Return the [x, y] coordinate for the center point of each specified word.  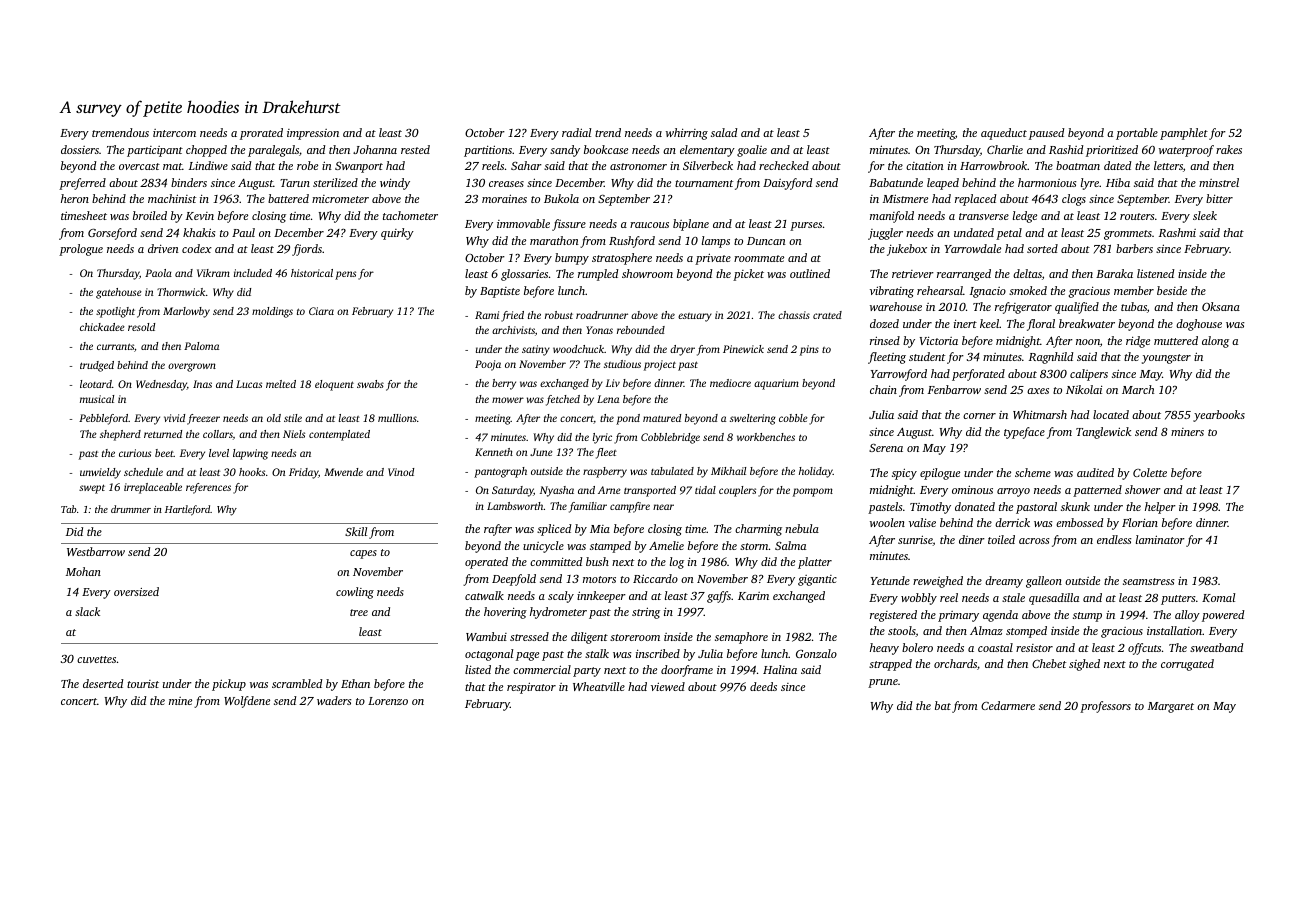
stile [293, 418]
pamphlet [1184, 134]
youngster [1166, 359]
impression [313, 134]
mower [508, 400]
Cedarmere [1008, 705]
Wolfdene [247, 702]
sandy [565, 151]
